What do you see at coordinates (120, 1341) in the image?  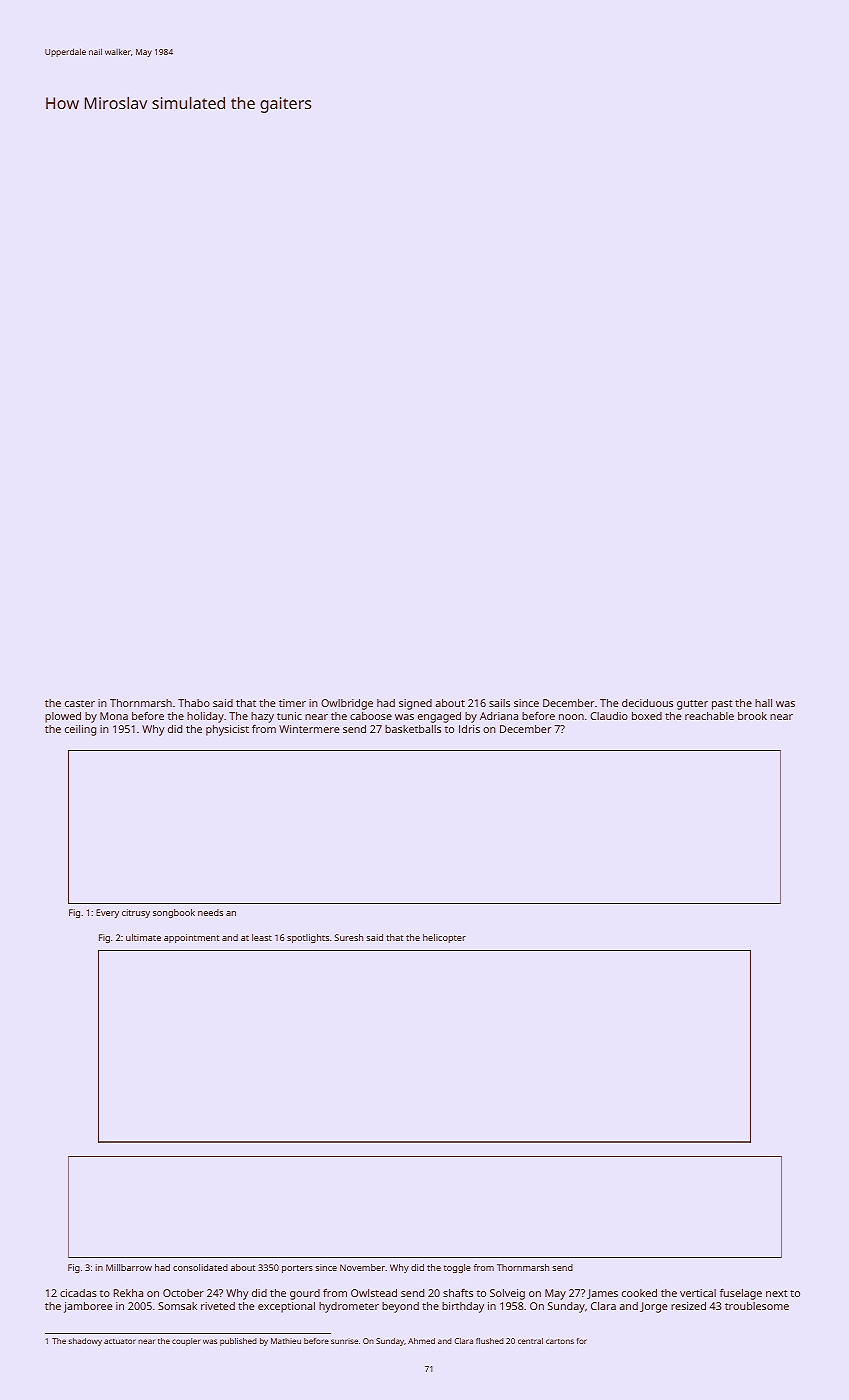 I see `actuator` at bounding box center [120, 1341].
